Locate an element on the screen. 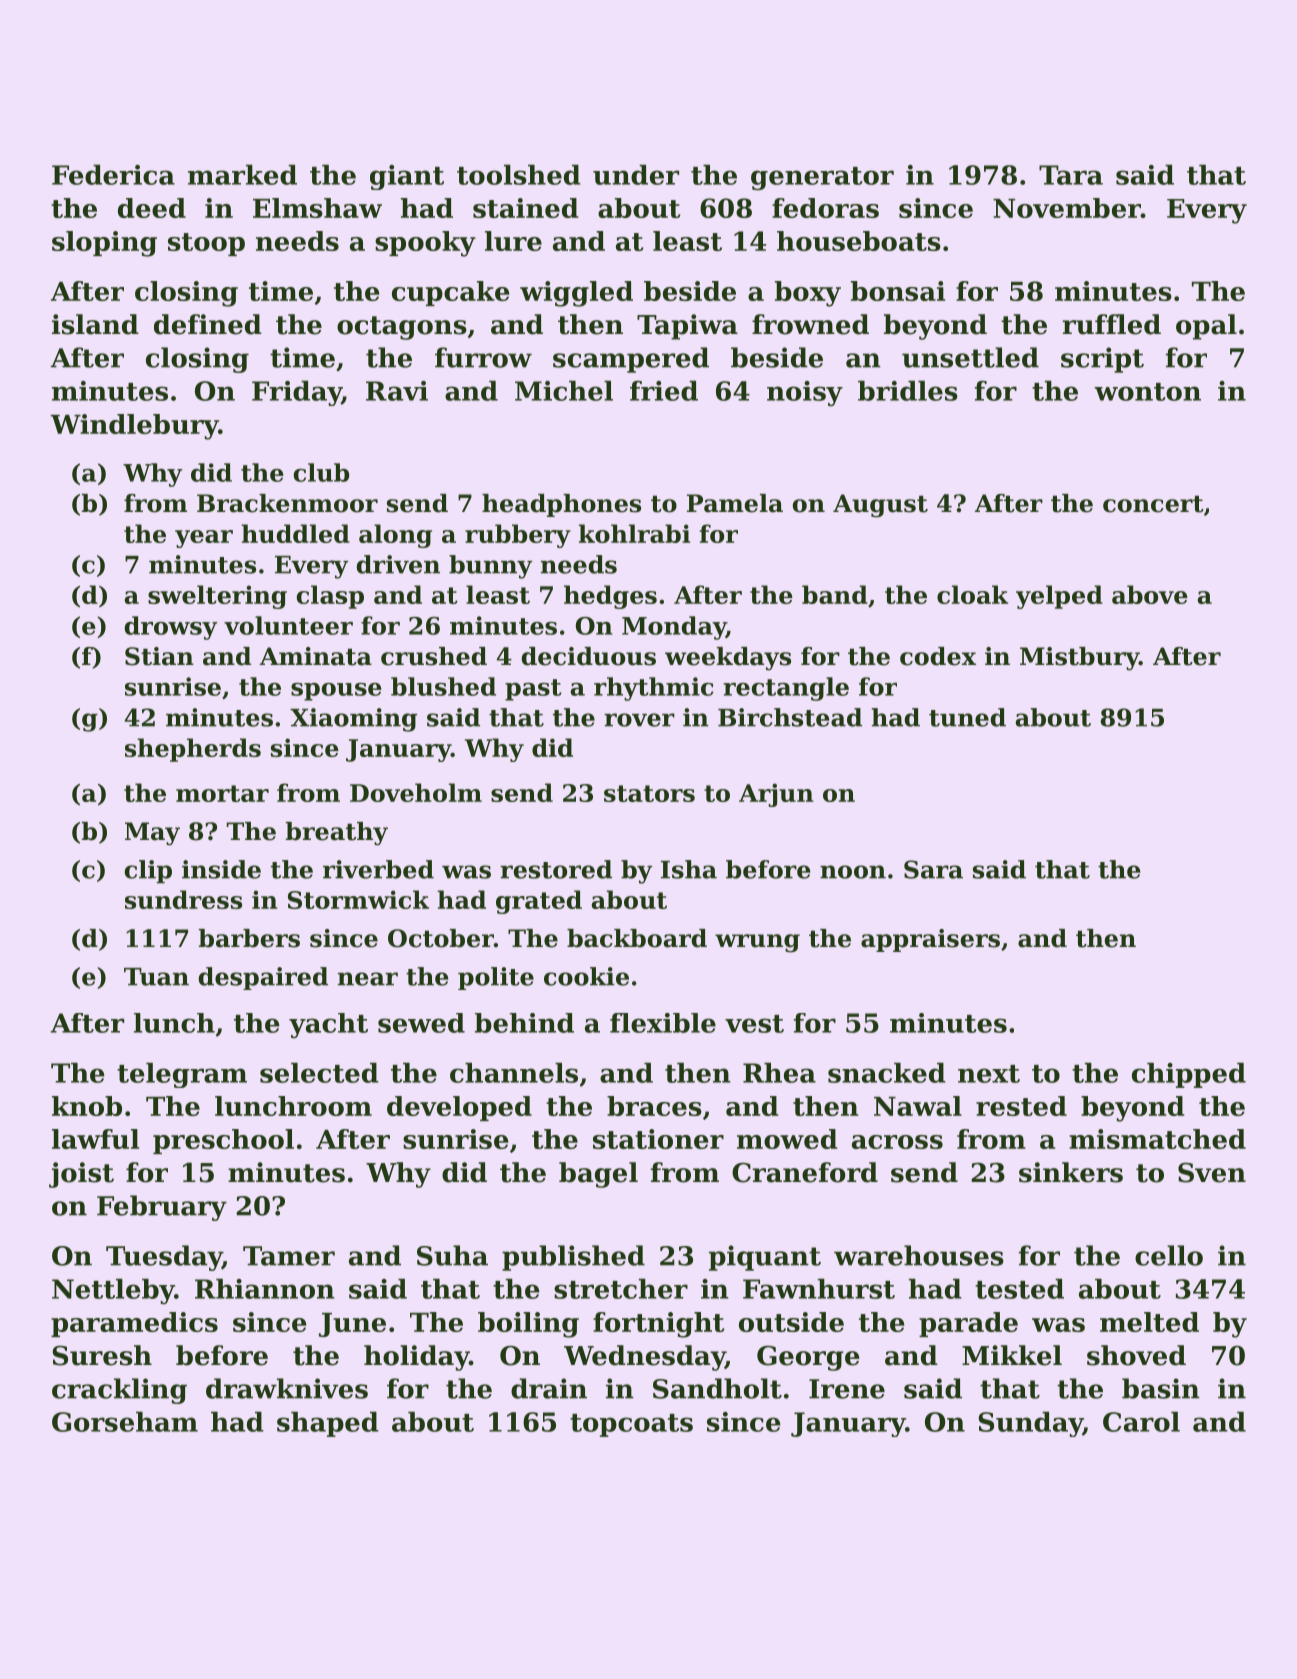 This screenshot has height=1679, width=1297. sloping is located at coordinates (104, 244).
